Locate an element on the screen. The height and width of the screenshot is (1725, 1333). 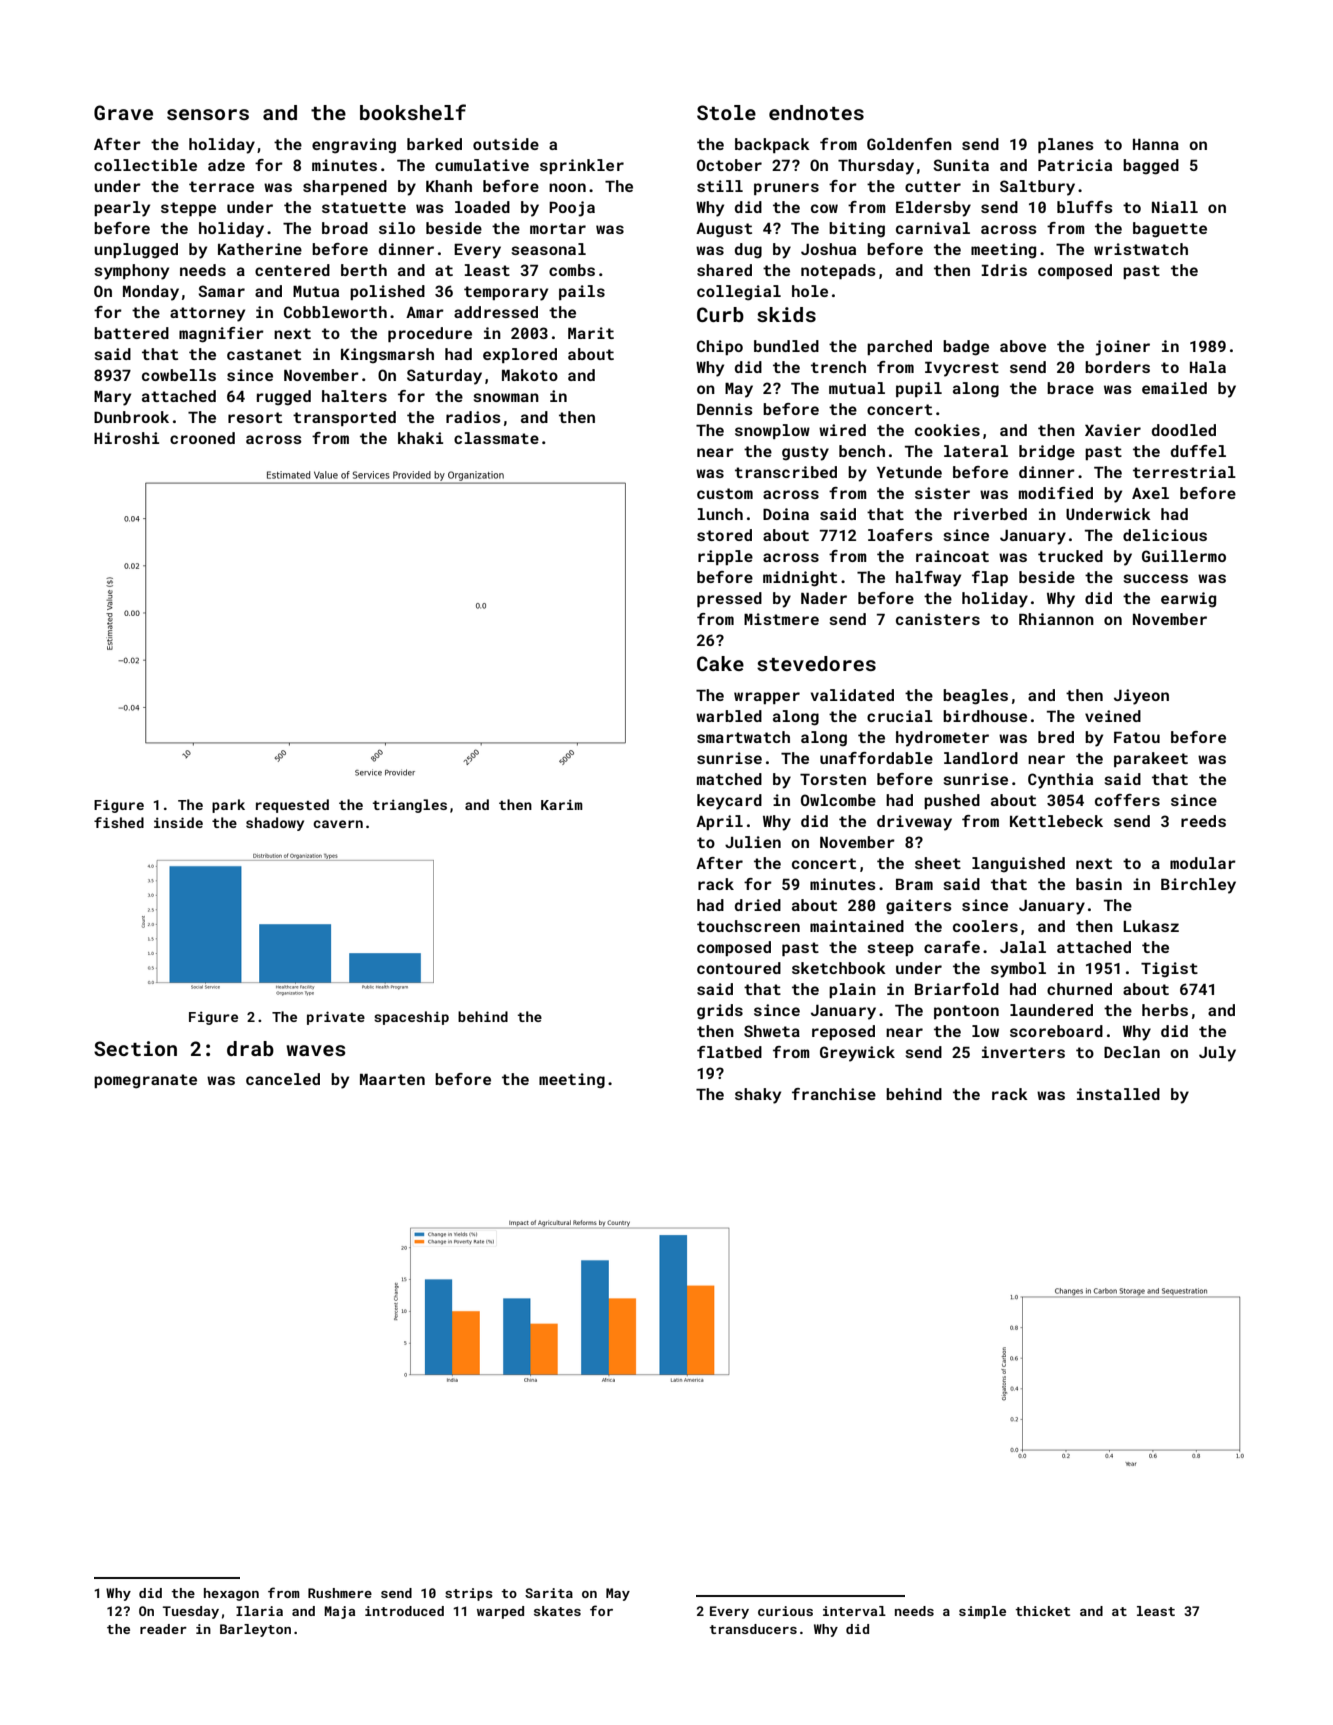
shared is located at coordinates (724, 270).
